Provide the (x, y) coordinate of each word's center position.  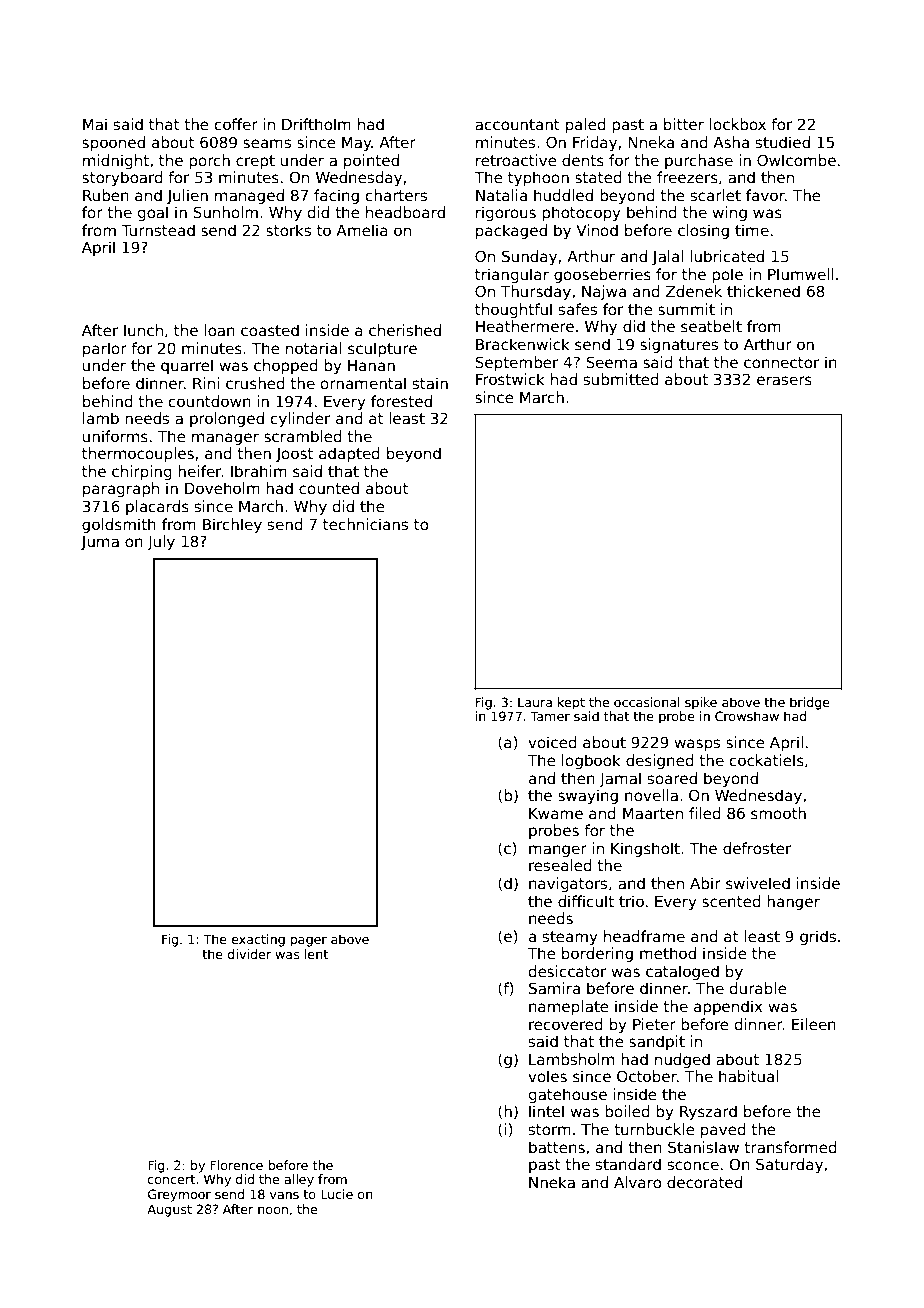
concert (171, 1179)
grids (818, 937)
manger (558, 851)
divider (249, 954)
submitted (621, 379)
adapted (349, 454)
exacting (258, 940)
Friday (595, 143)
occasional (647, 702)
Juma (100, 543)
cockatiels (767, 760)
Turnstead (158, 230)
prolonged (227, 419)
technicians (365, 524)
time (752, 230)
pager (308, 942)
